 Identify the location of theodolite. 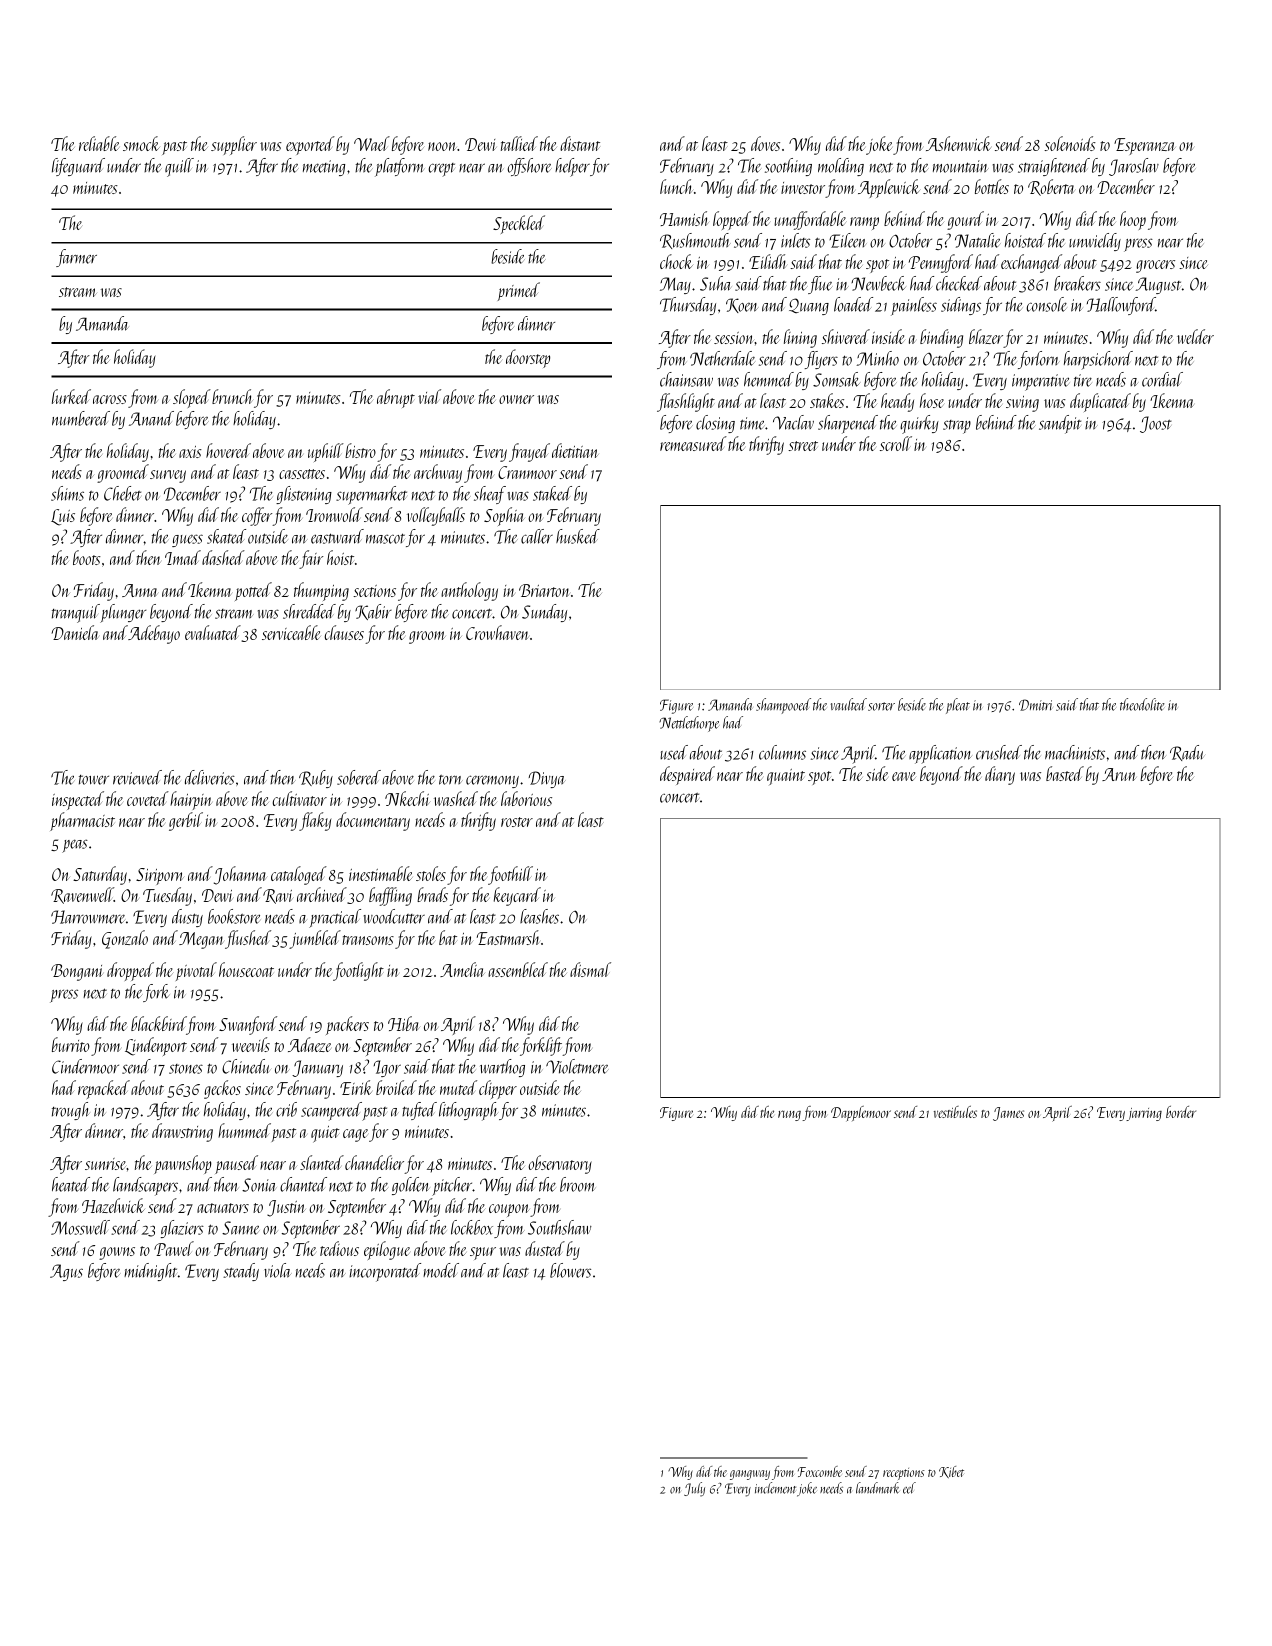
(1142, 704).
